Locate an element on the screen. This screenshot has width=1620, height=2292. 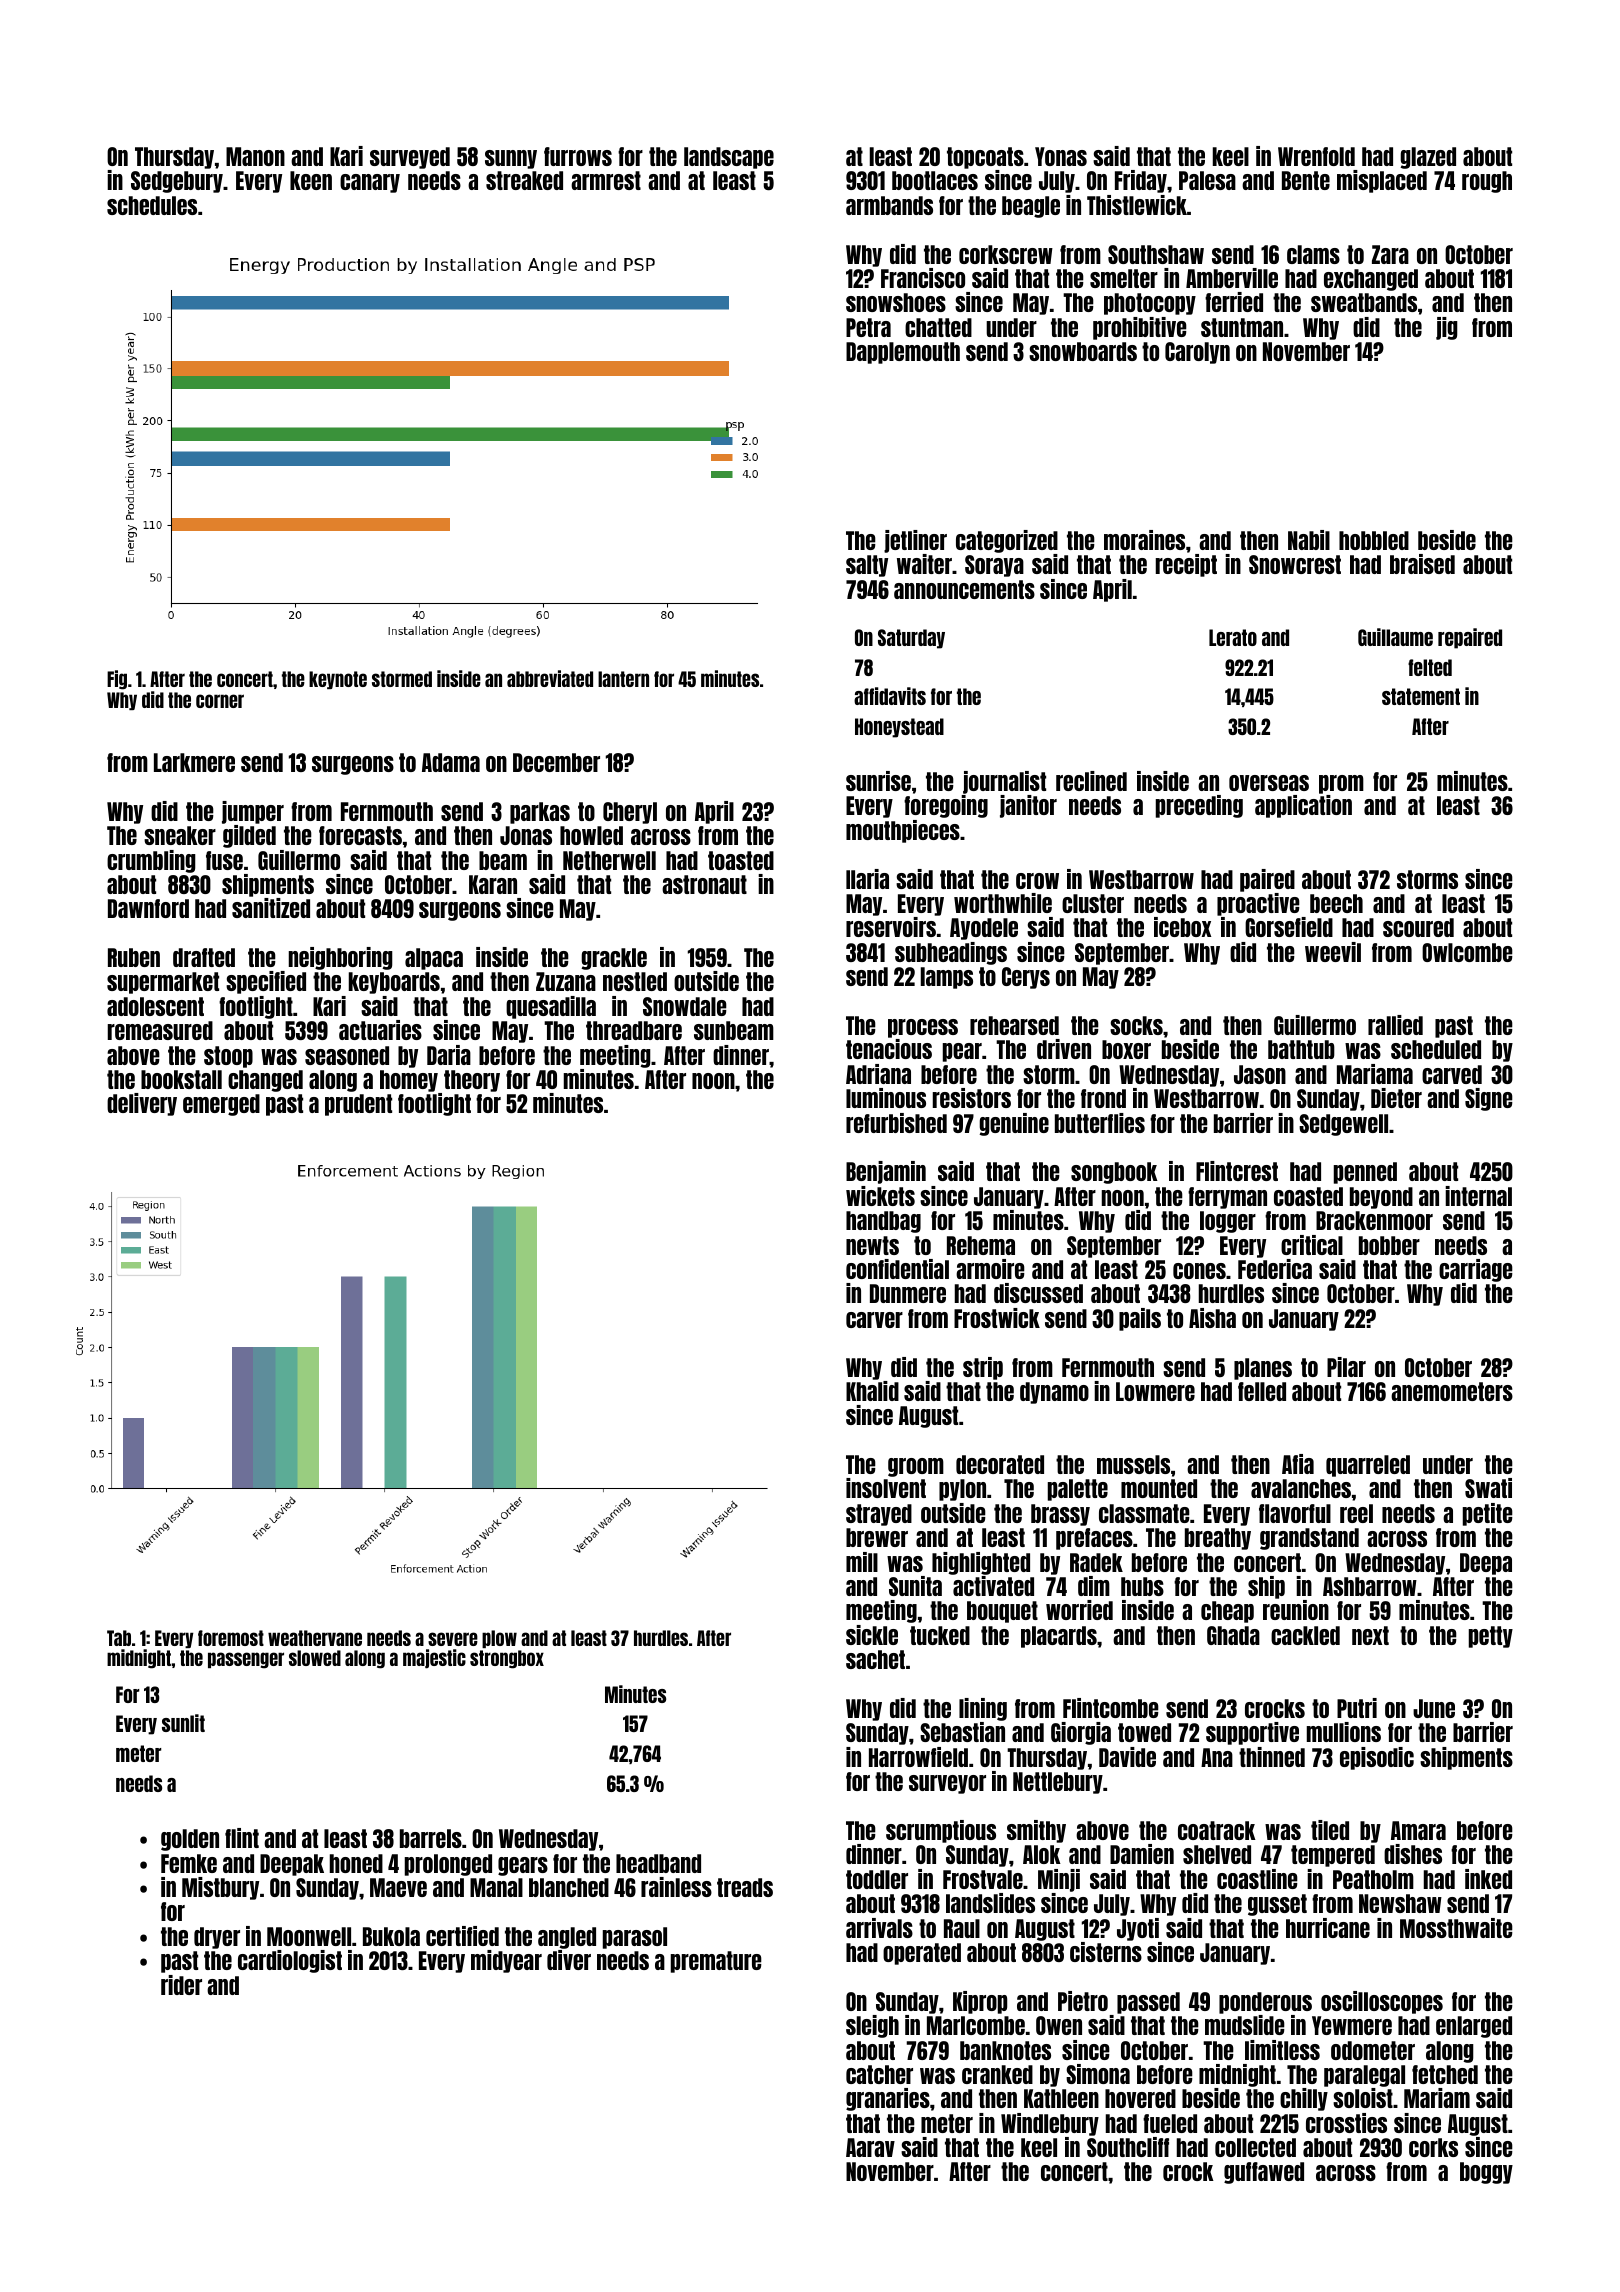
glazed is located at coordinates (1428, 158).
